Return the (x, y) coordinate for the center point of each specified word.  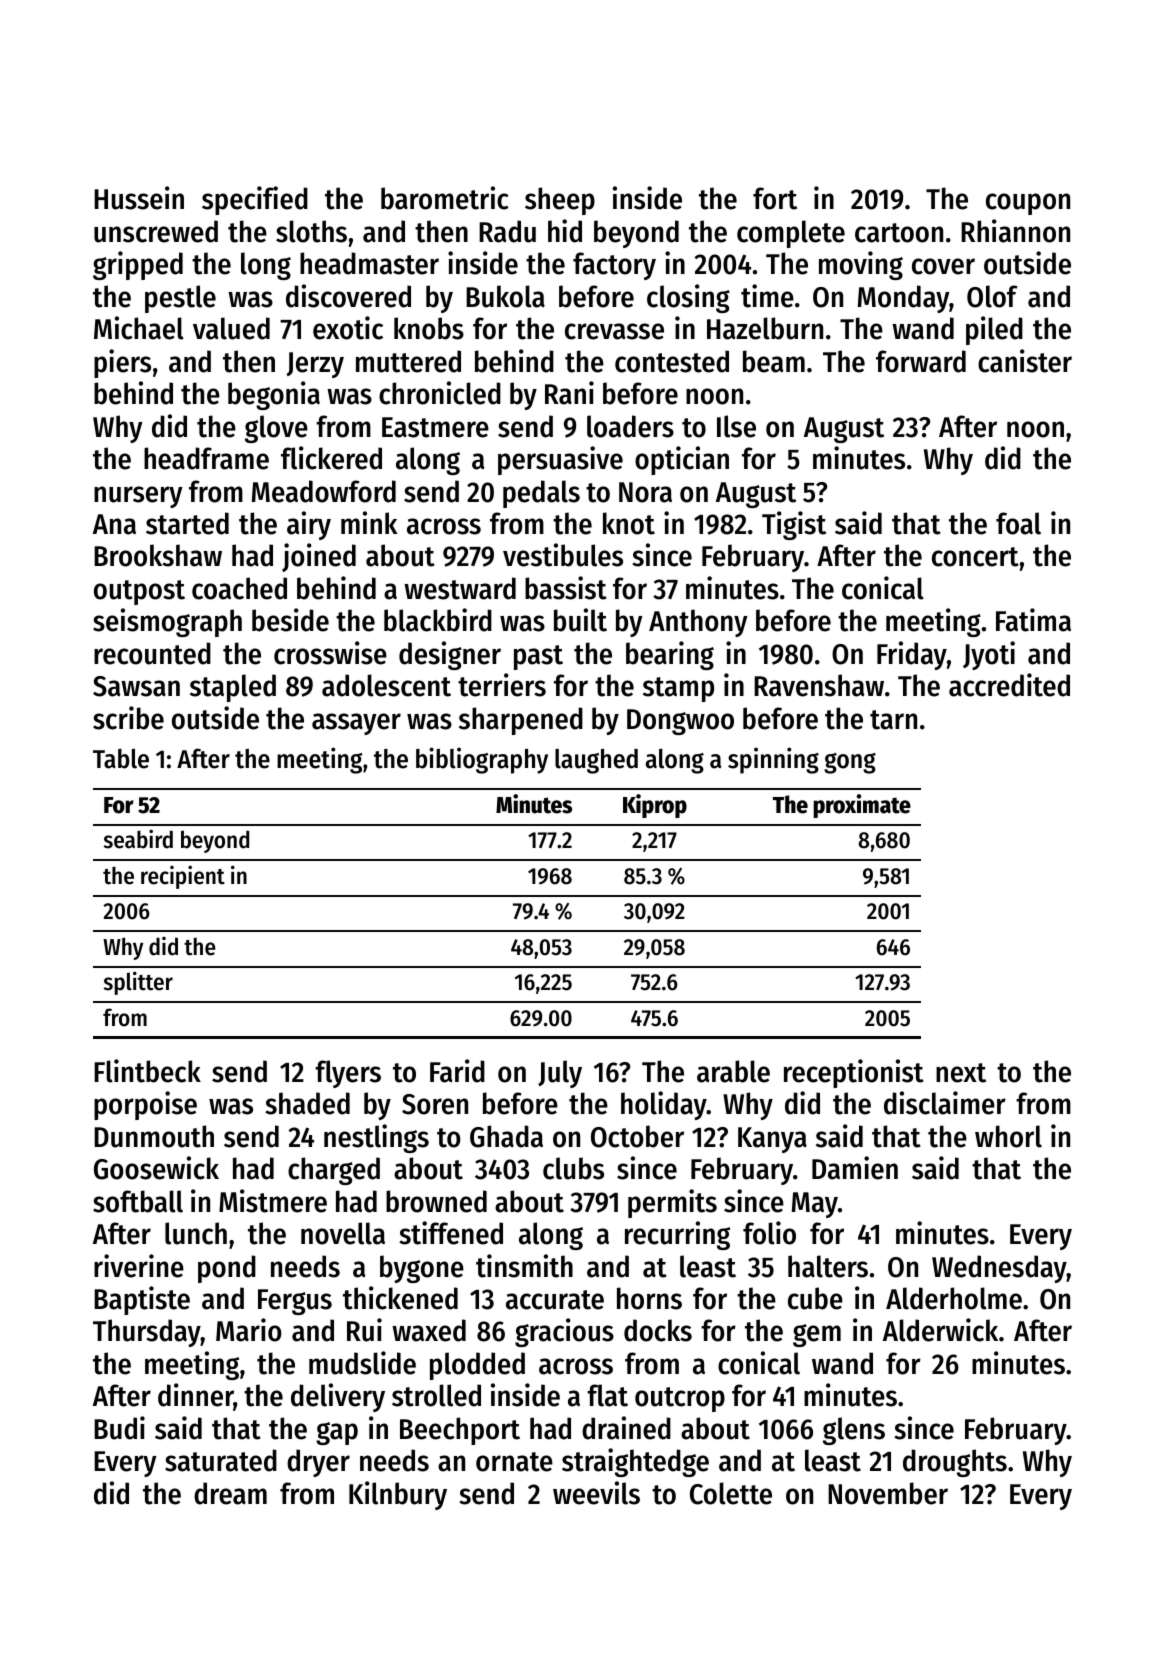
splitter (138, 983)
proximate (862, 806)
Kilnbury (398, 1495)
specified (255, 200)
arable (733, 1071)
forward (921, 361)
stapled (233, 688)
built (580, 620)
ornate (514, 1462)
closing (688, 298)
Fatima (1033, 620)
